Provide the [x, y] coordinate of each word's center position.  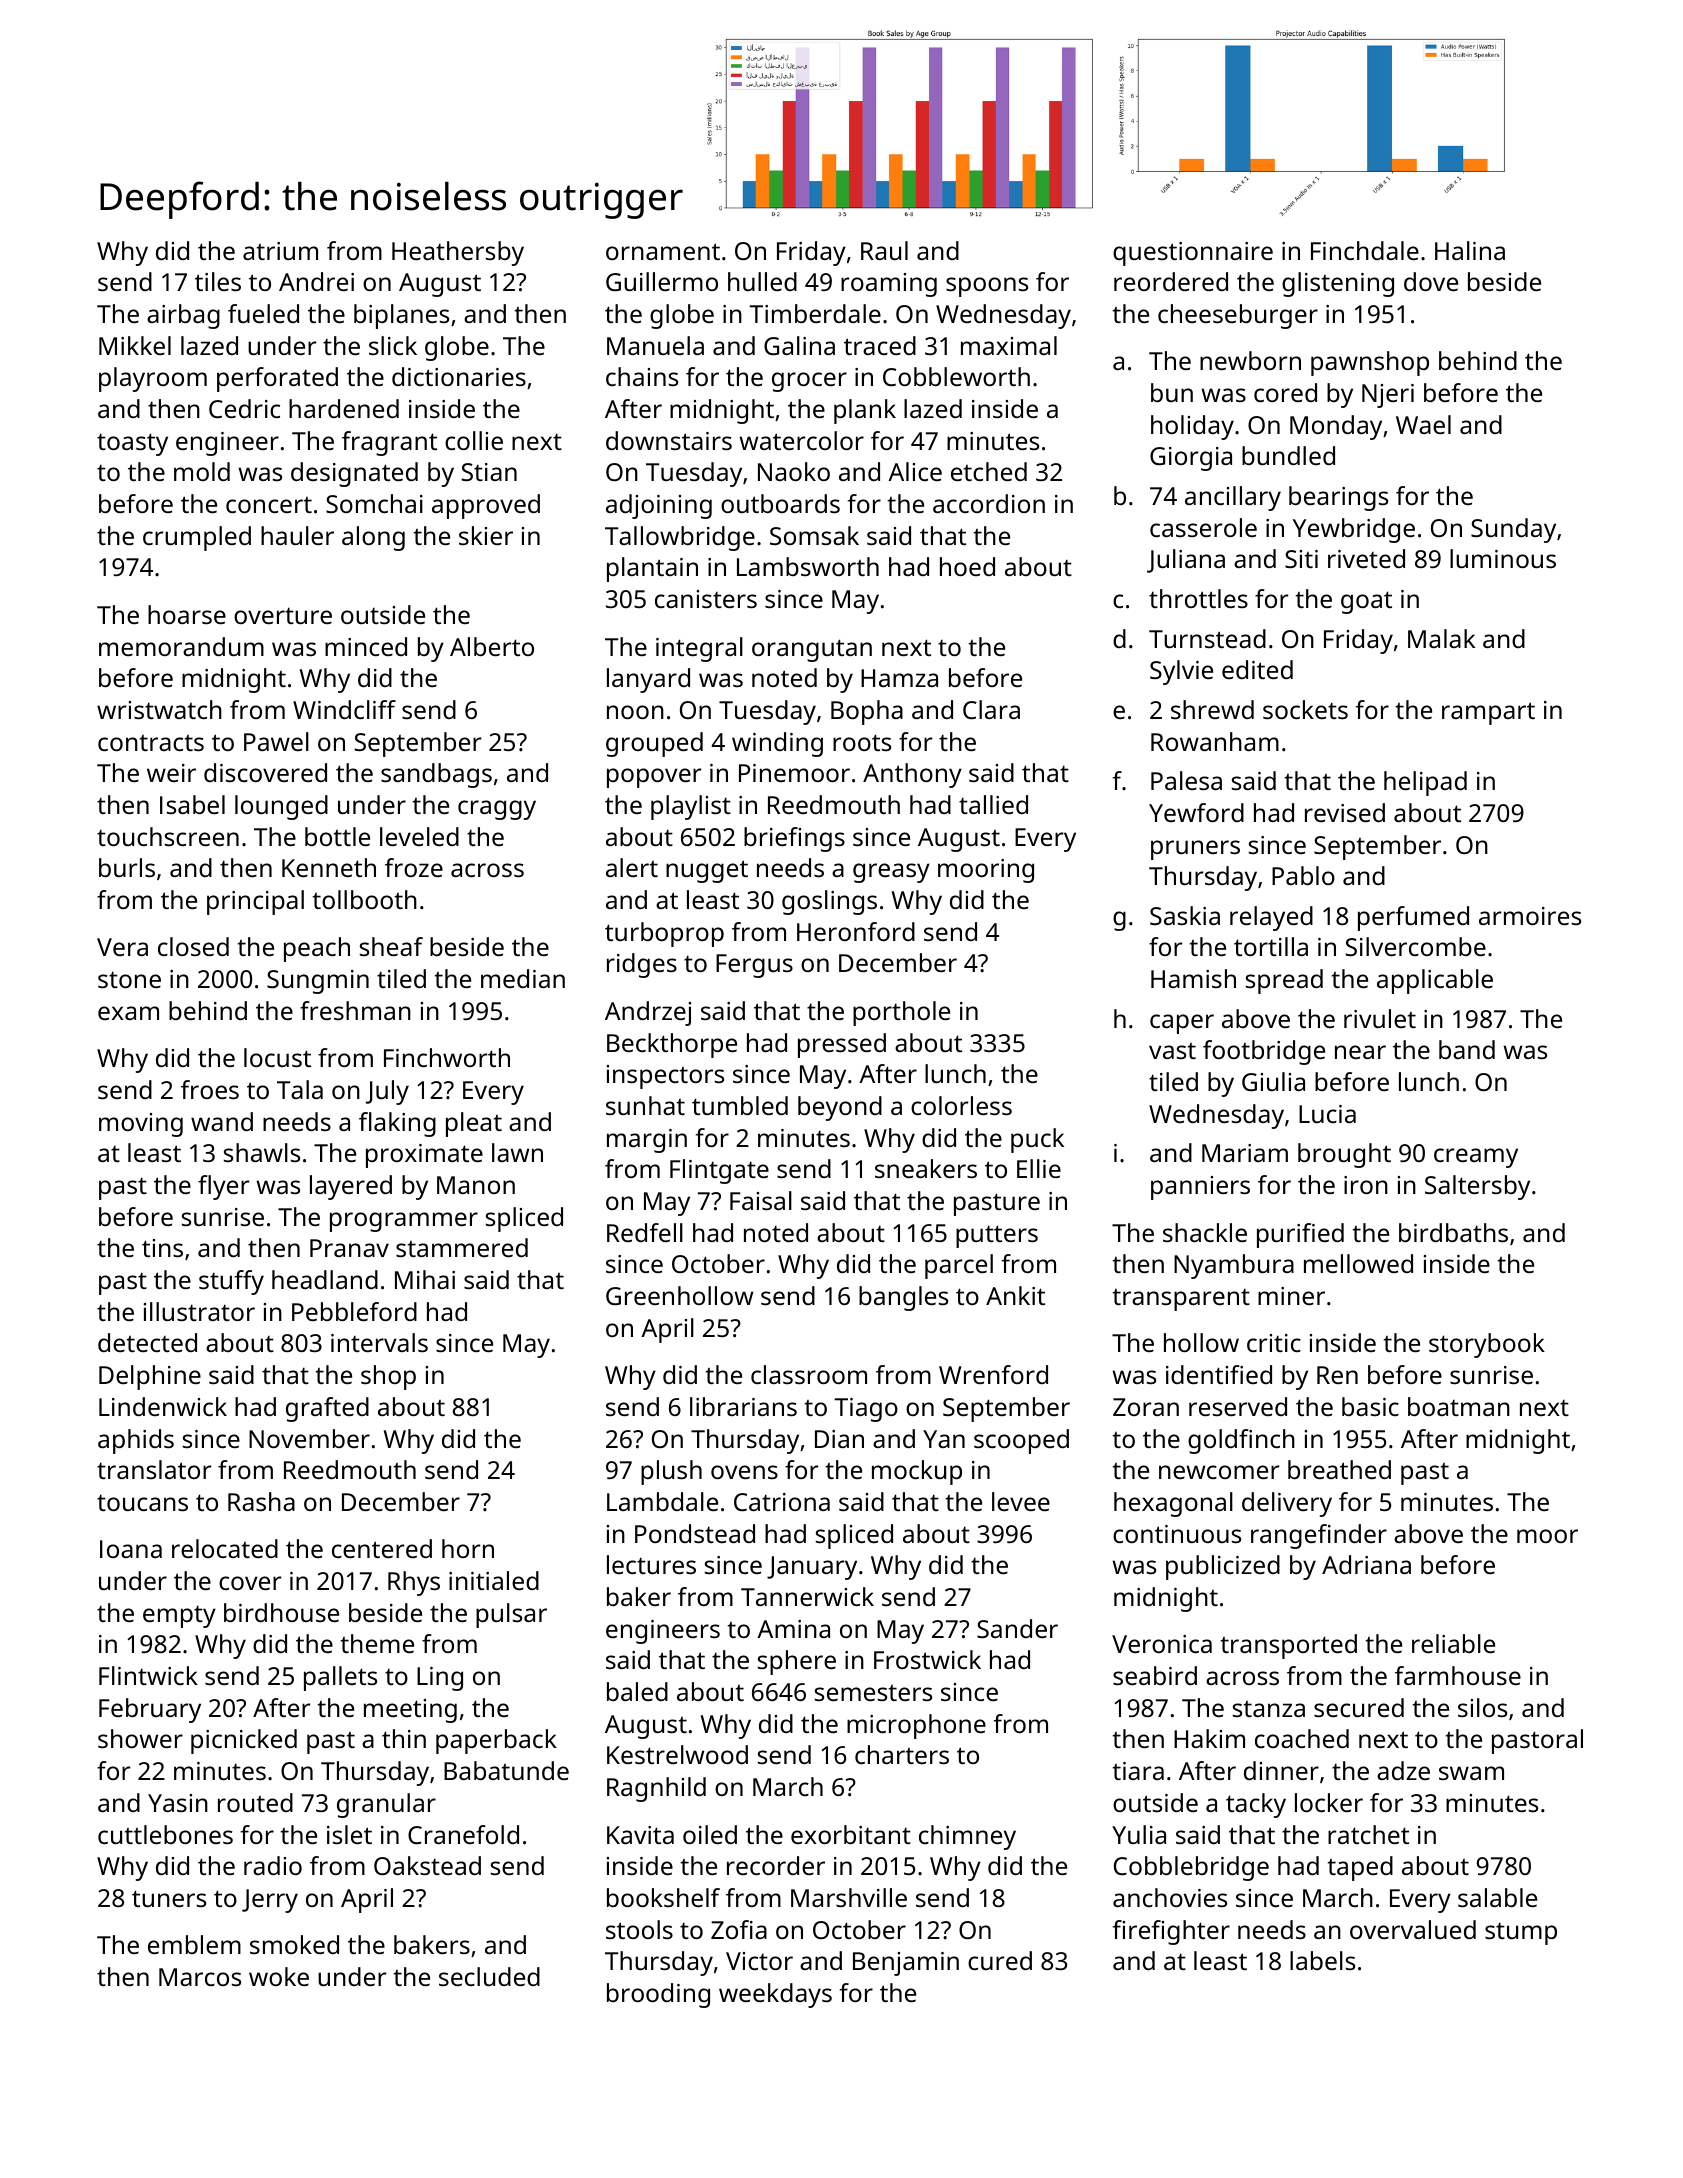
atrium [280, 251]
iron [1366, 1185]
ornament [663, 251]
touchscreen [168, 836]
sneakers [926, 1168]
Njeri [1388, 396]
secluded [489, 1976]
